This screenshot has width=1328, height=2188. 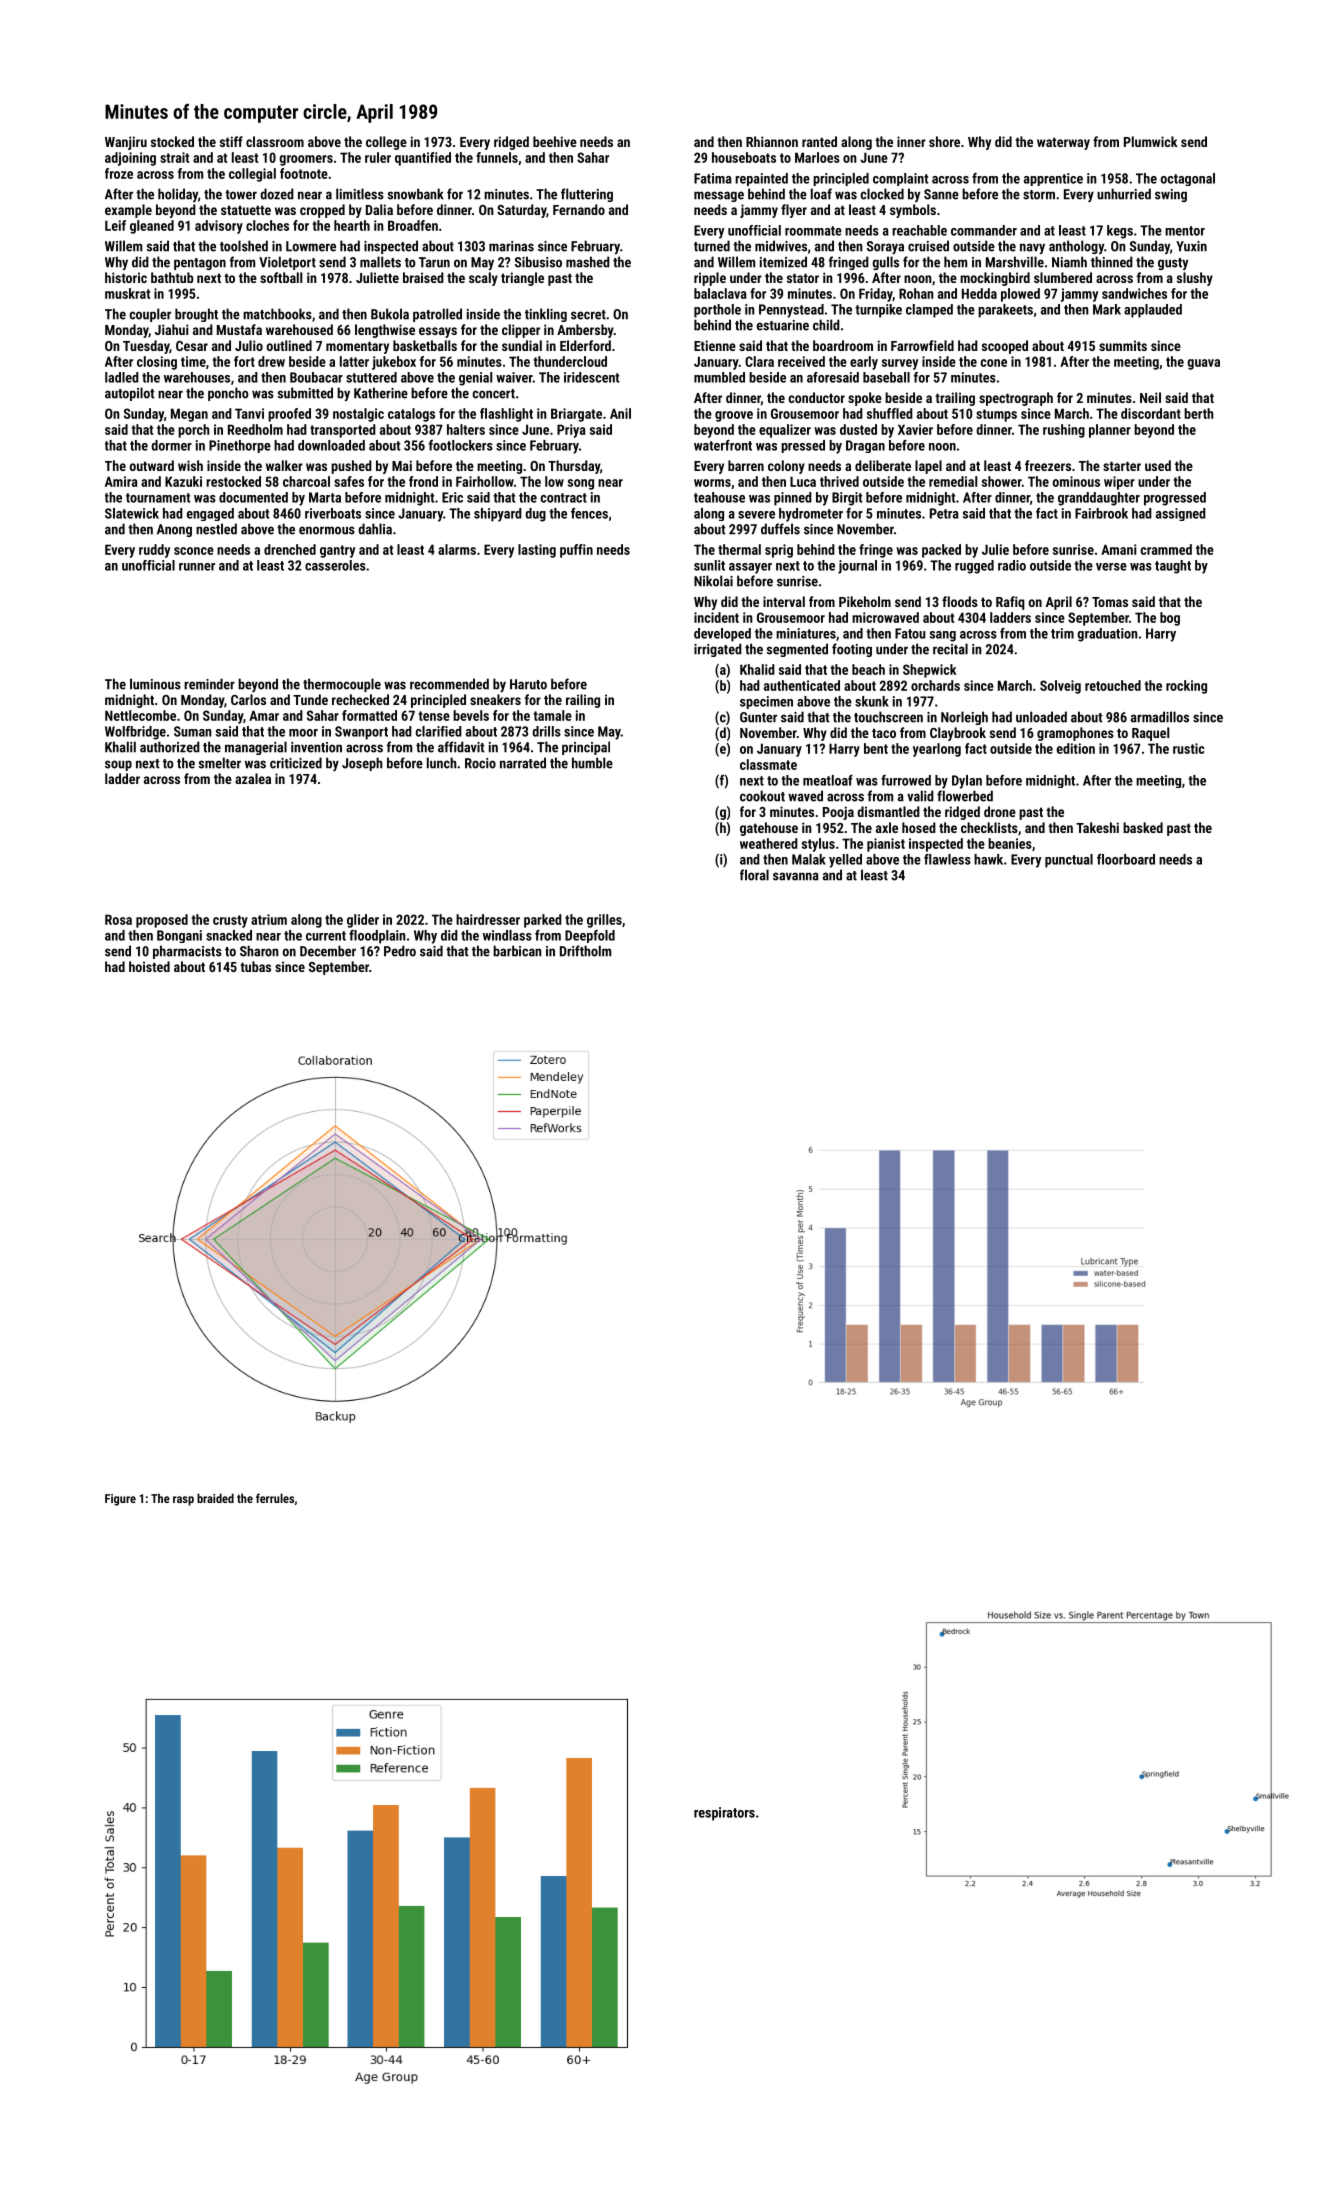 I want to click on verse, so click(x=1111, y=567).
